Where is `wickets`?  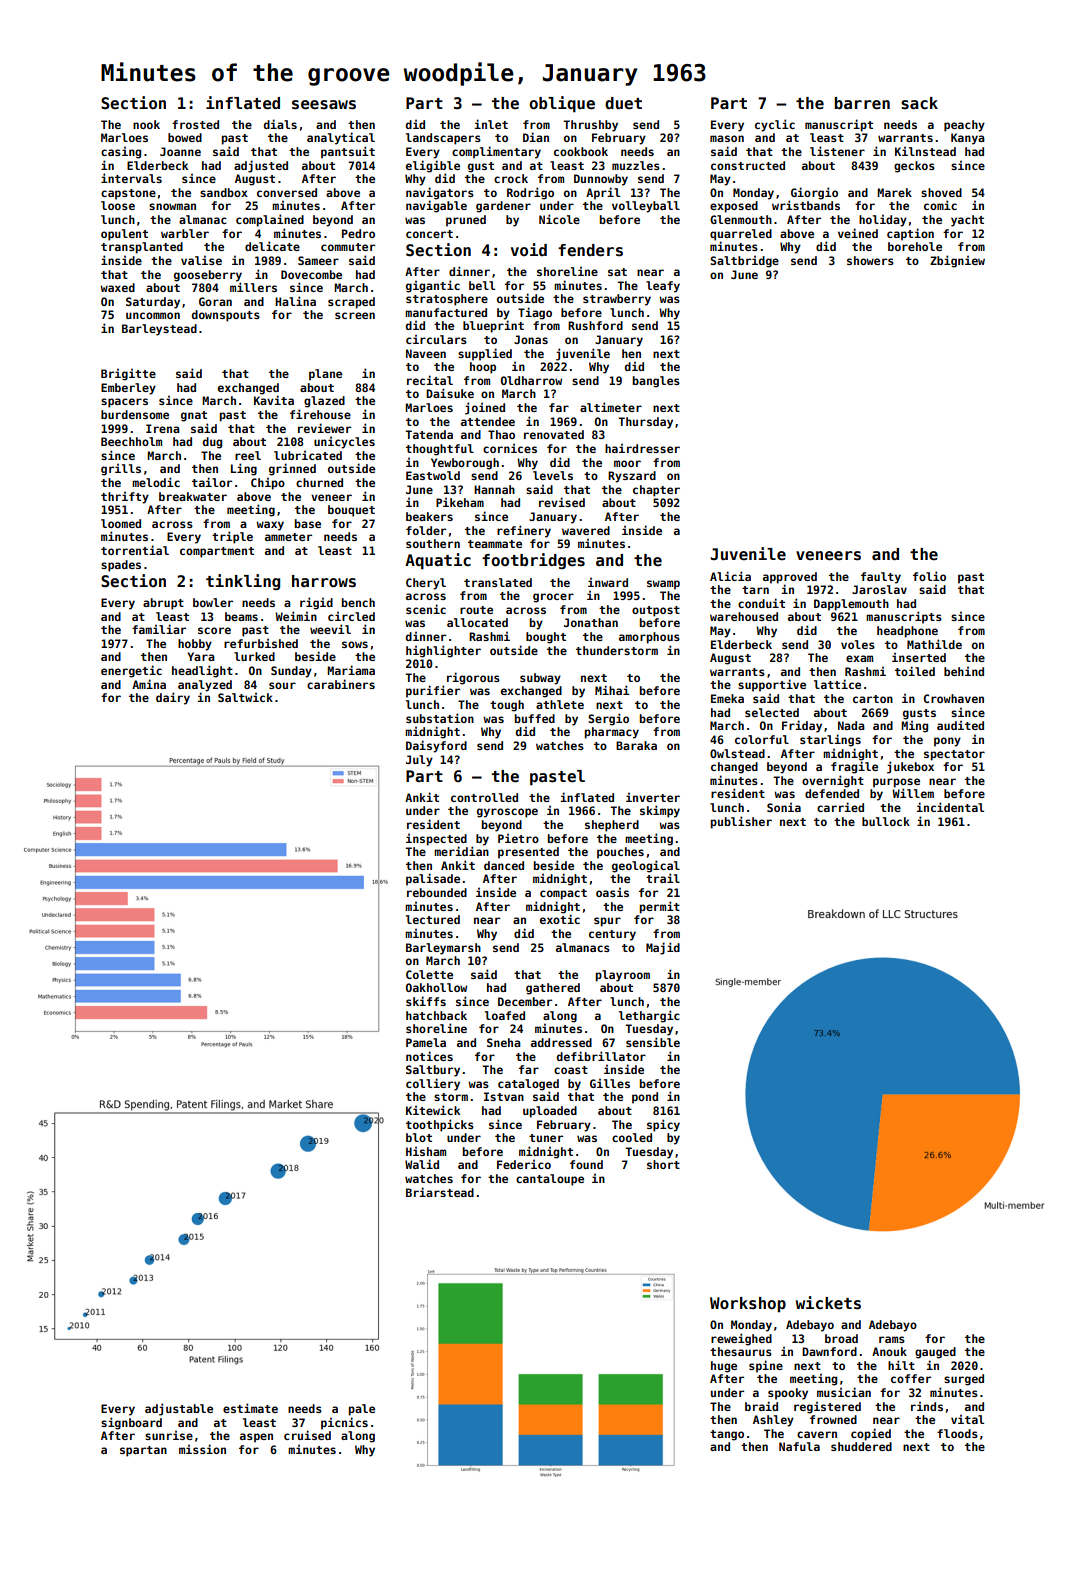
wickets is located at coordinates (828, 1303).
